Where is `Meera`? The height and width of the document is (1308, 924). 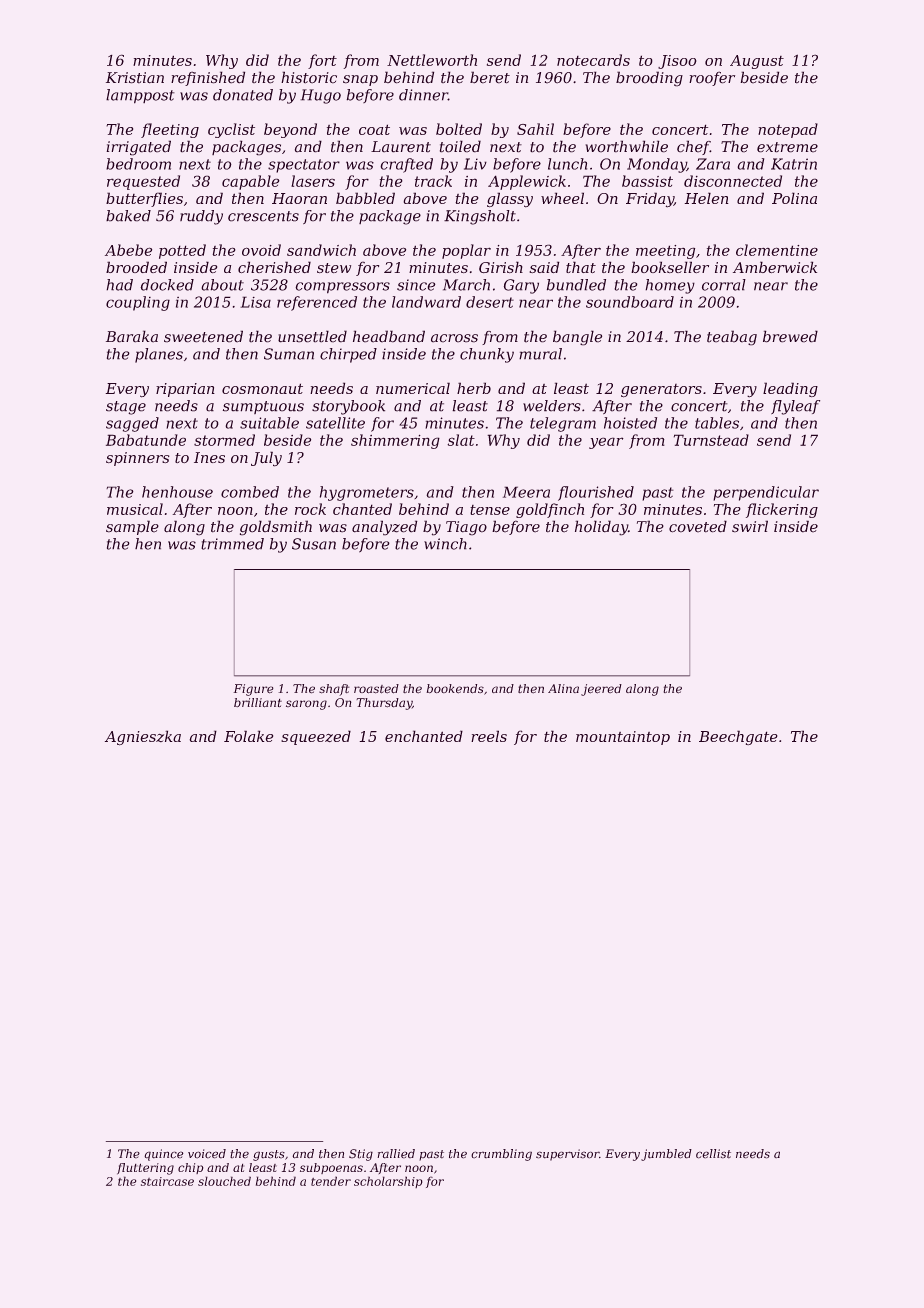
Meera is located at coordinates (526, 492).
